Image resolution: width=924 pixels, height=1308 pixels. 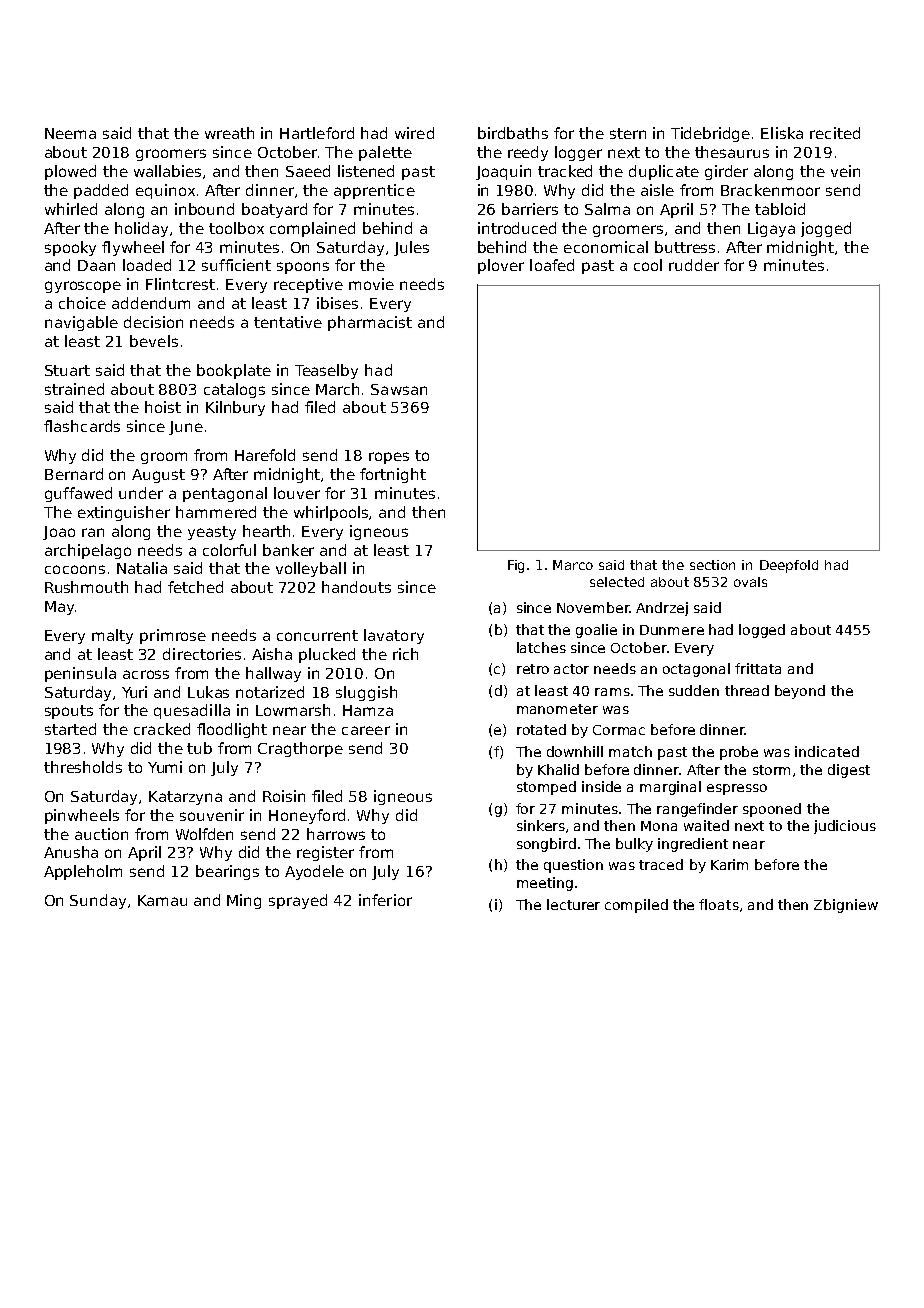 I want to click on Marco, so click(x=573, y=565).
